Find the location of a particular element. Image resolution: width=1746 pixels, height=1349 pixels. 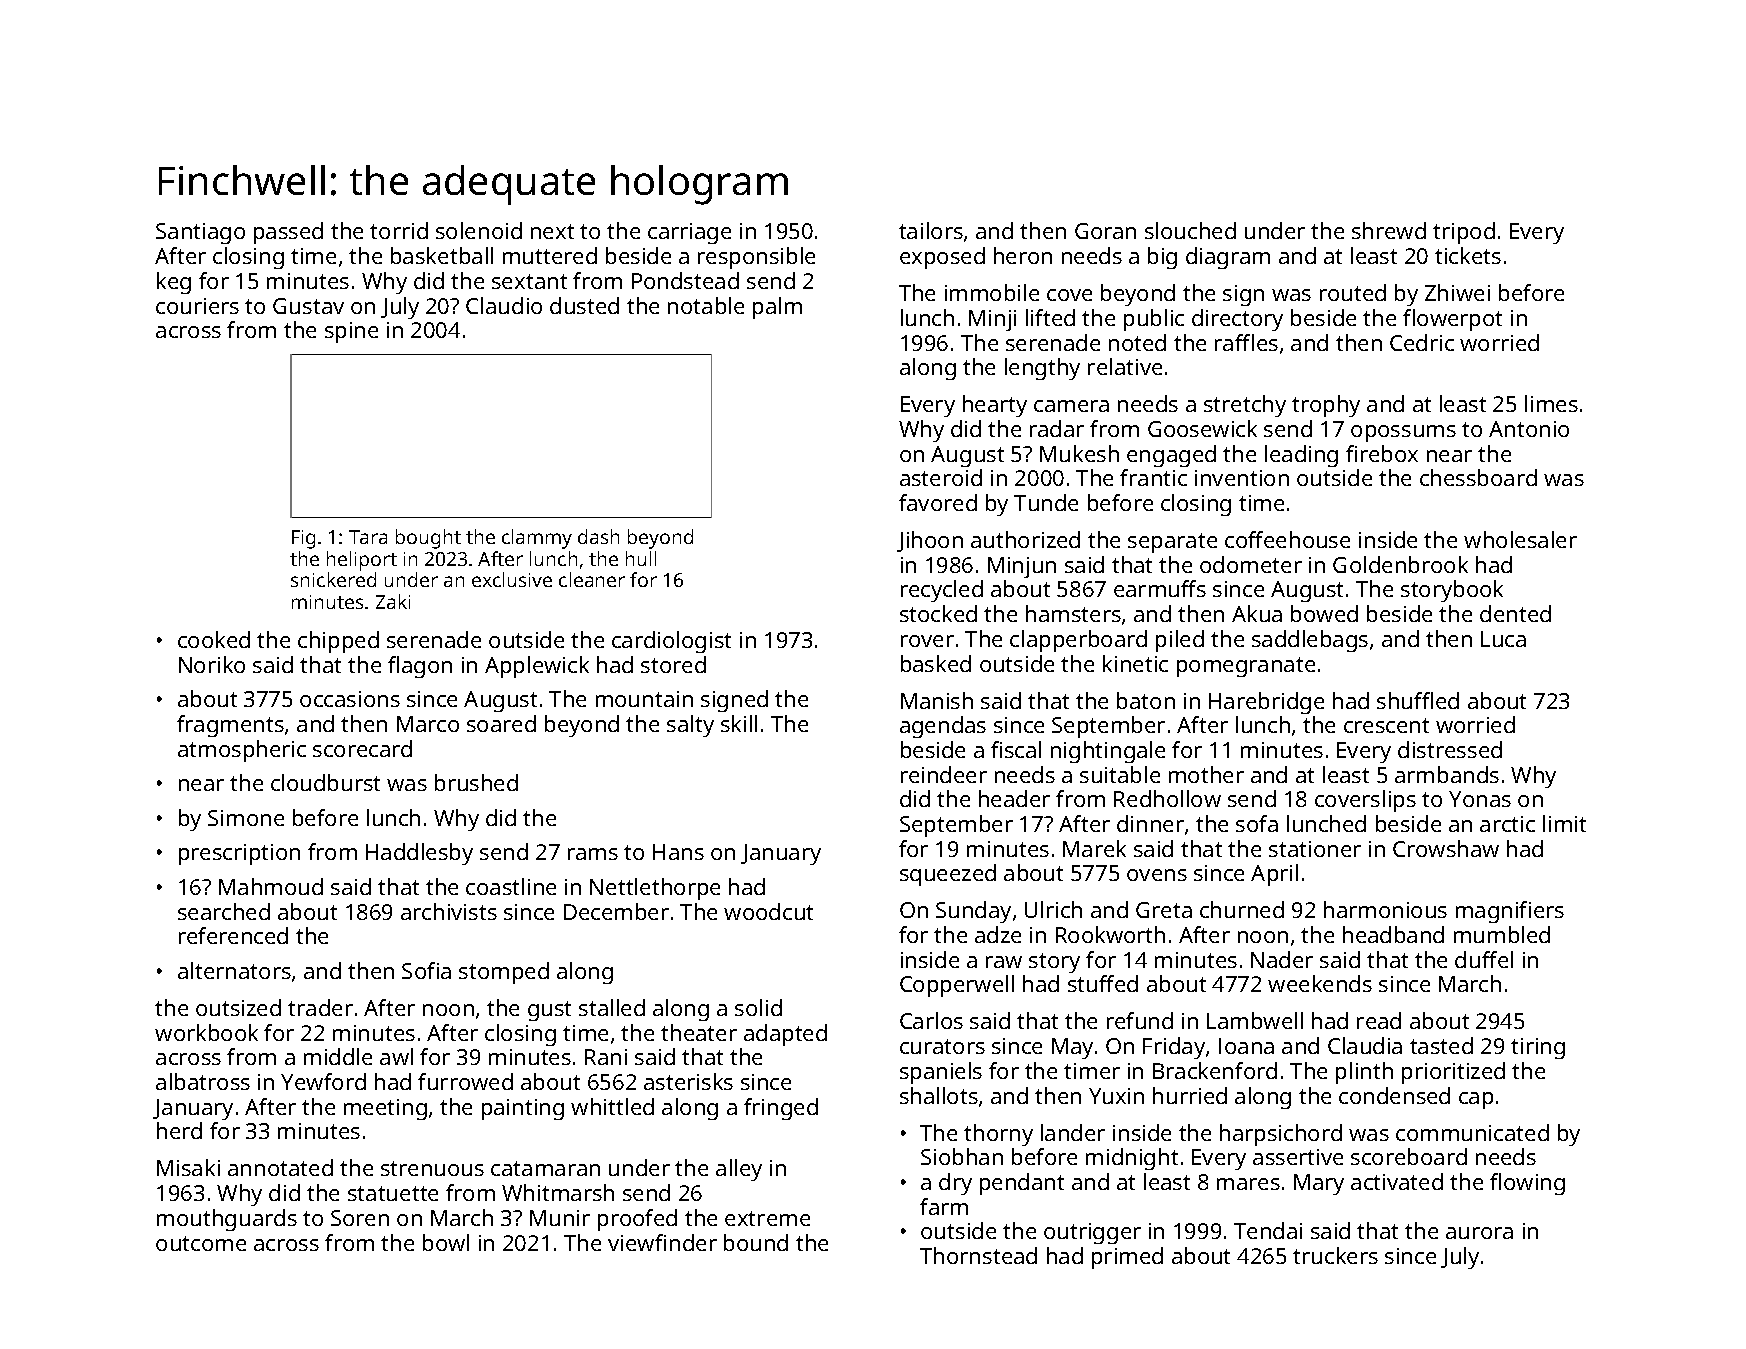

directory is located at coordinates (1237, 320).
